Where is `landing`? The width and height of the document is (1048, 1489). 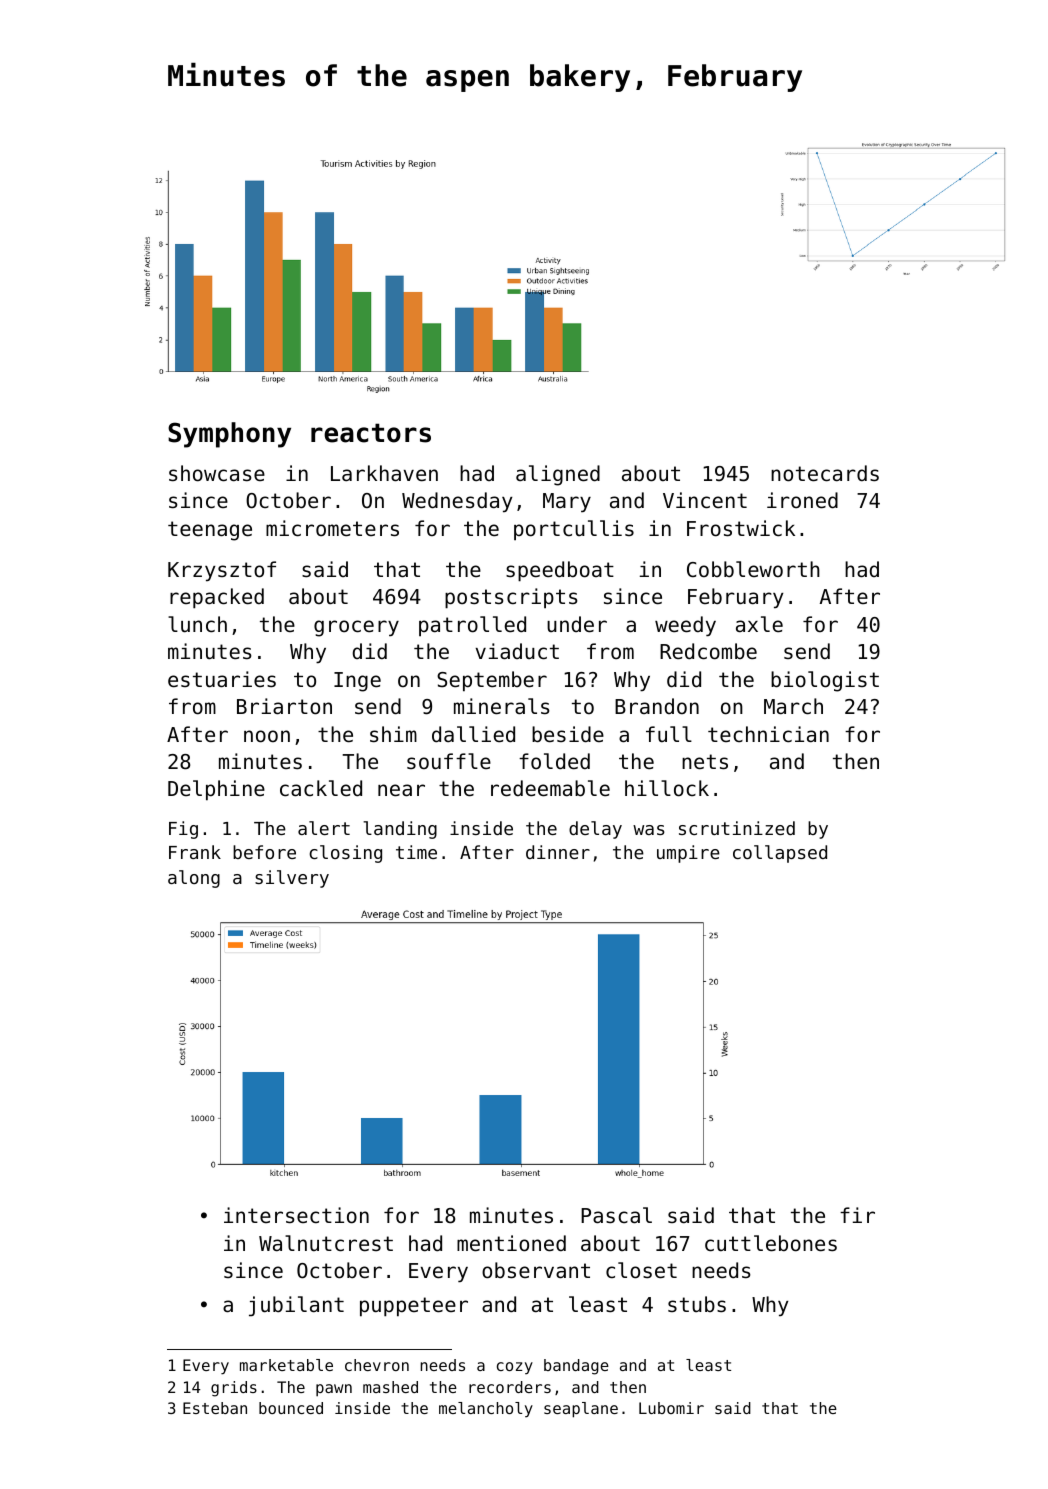 landing is located at coordinates (400, 830).
